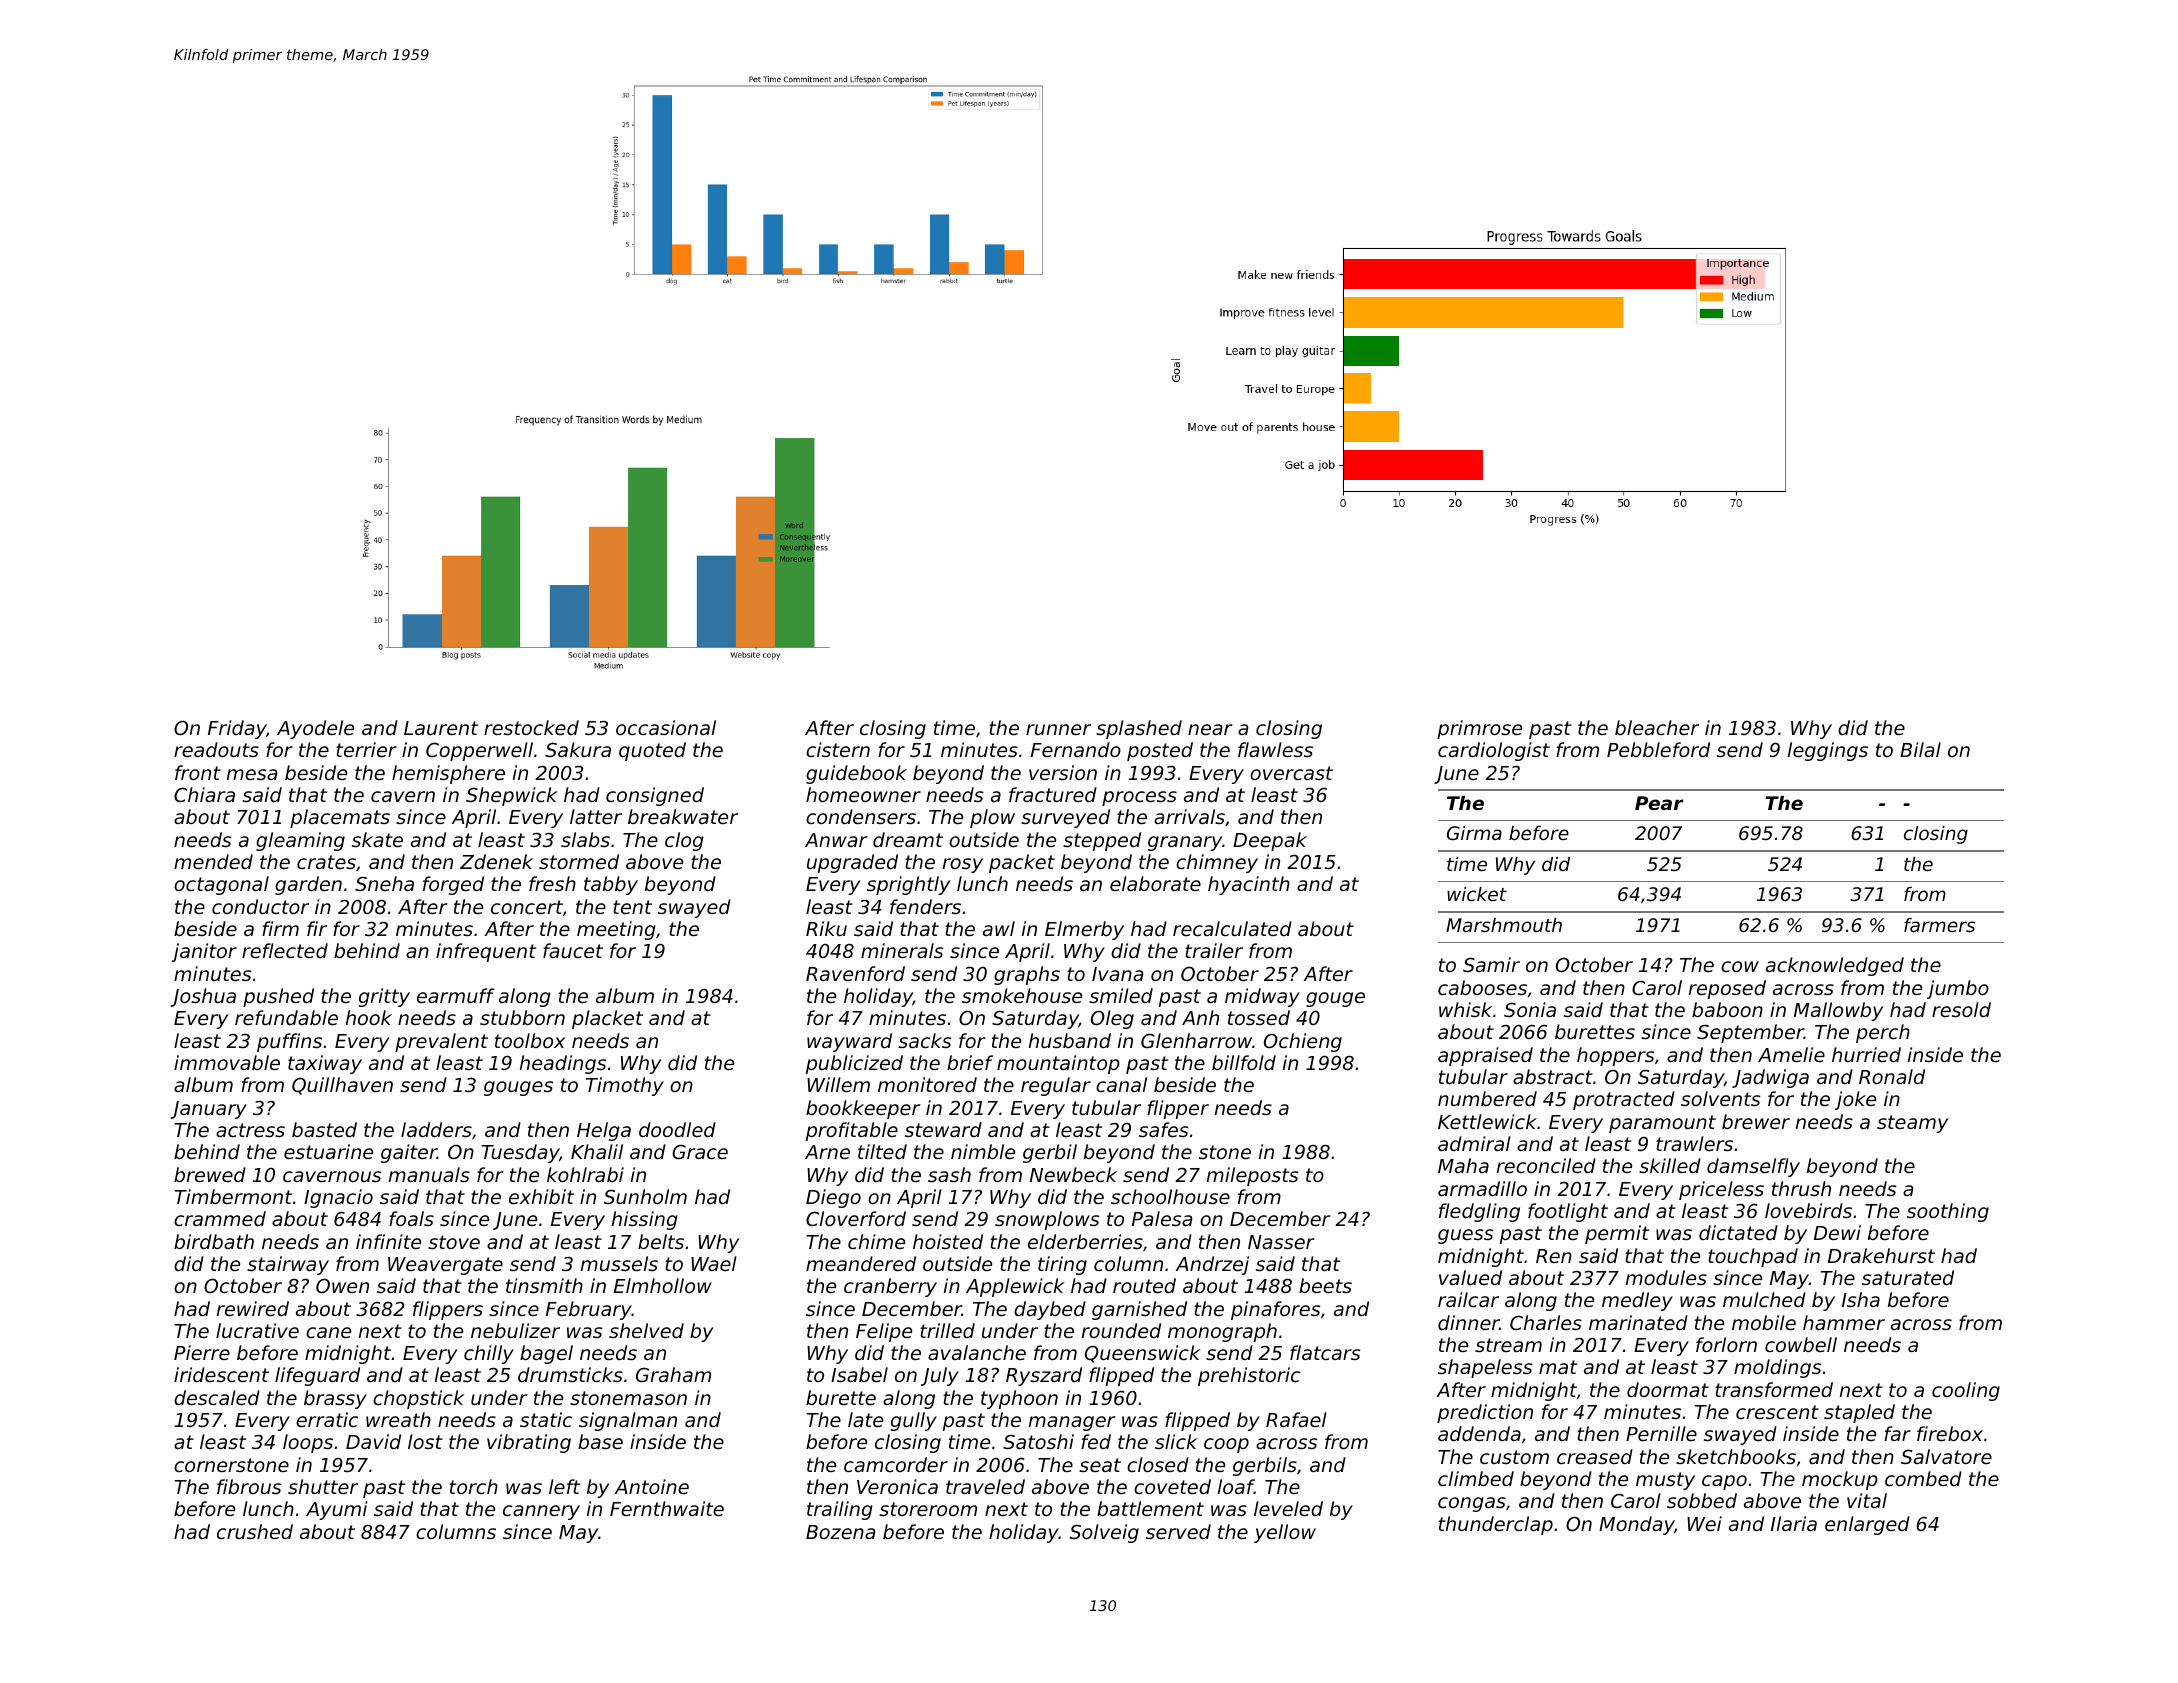  Describe the element at coordinates (1487, 1121) in the image. I see `Kettlewick` at that location.
